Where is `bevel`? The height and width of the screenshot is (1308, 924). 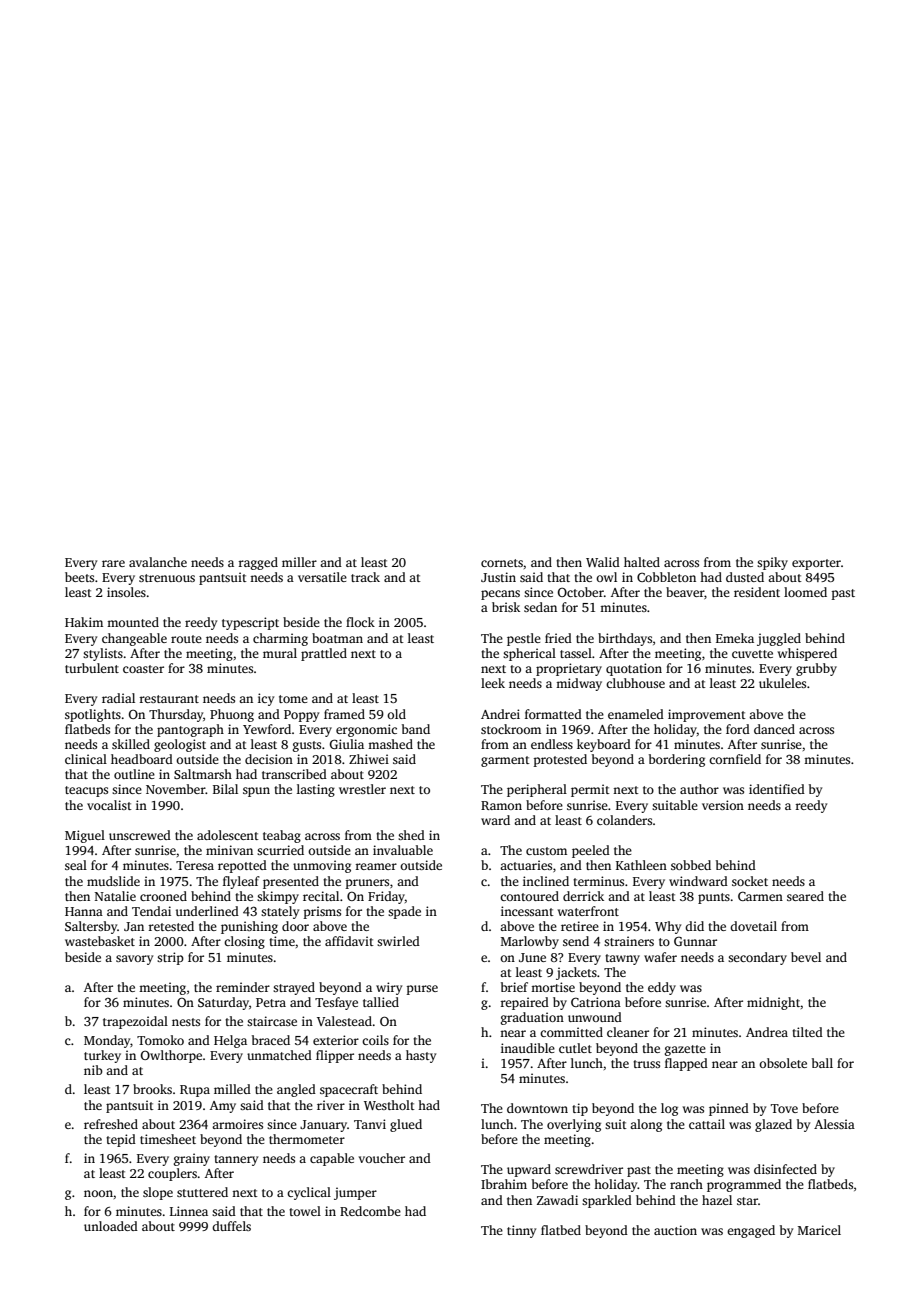
bevel is located at coordinates (806, 957).
